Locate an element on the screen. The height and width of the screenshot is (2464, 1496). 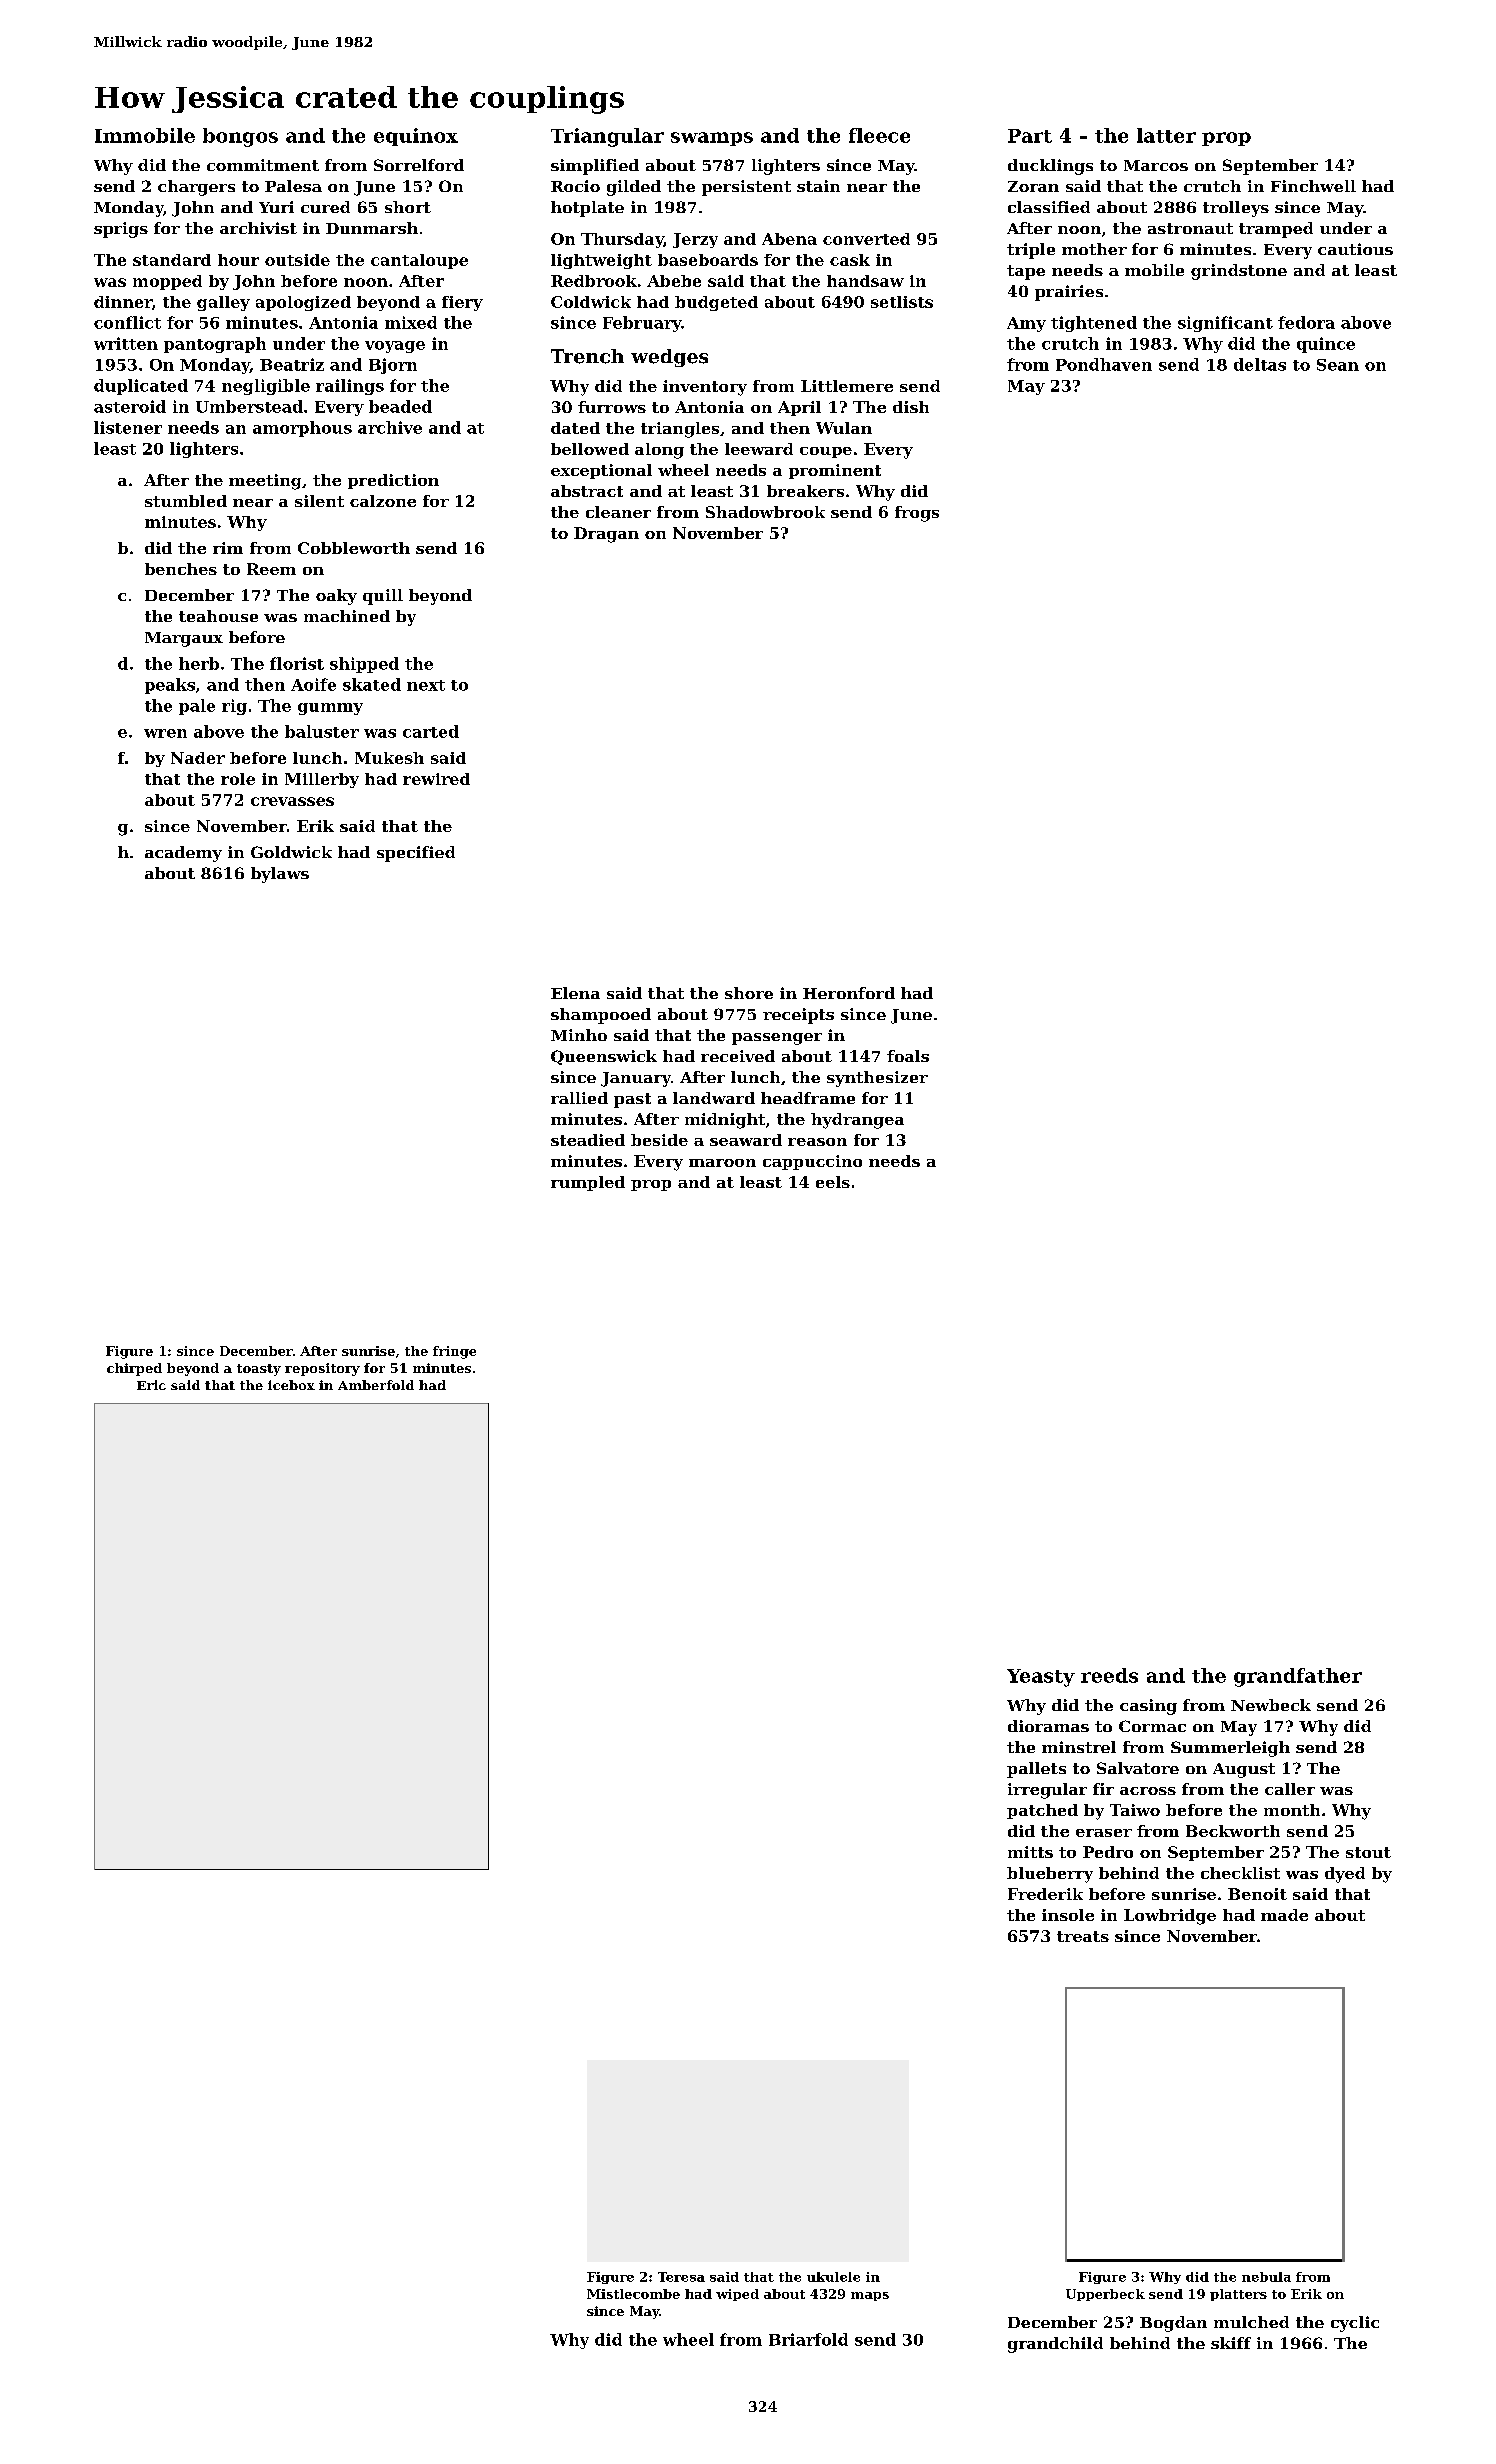
Yeasty is located at coordinates (1041, 1678).
